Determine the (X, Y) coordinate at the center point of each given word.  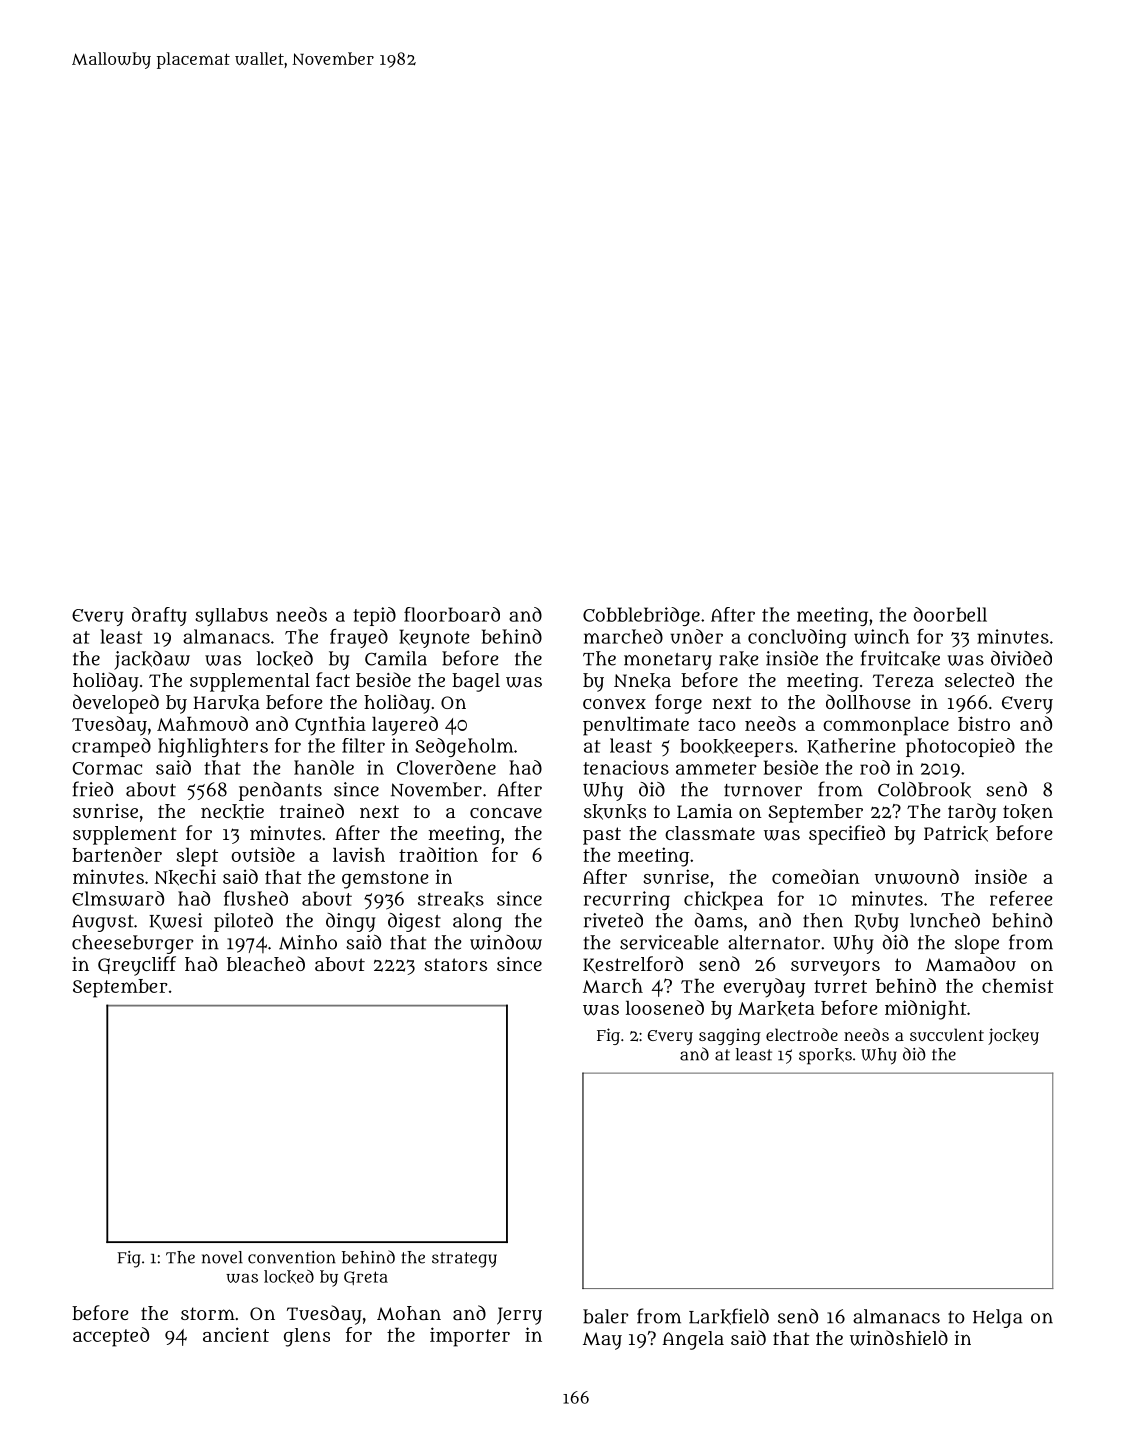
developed (116, 704)
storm (208, 1313)
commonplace (886, 726)
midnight (926, 1010)
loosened (665, 1007)
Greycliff (137, 966)
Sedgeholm (464, 747)
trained (312, 810)
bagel (476, 682)
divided (1021, 658)
